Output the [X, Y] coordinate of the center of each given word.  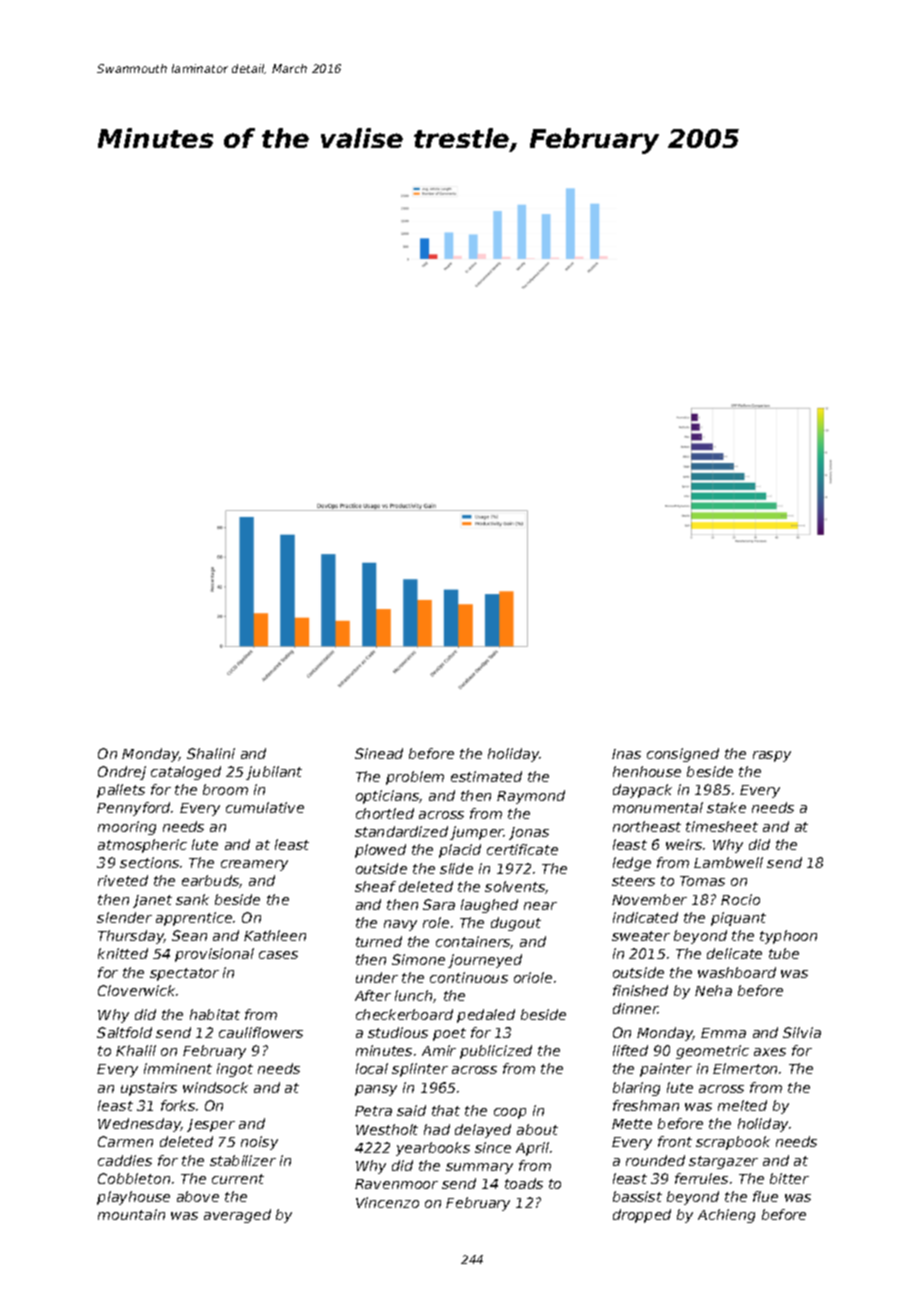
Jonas [529, 833]
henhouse [647, 771]
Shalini [211, 753]
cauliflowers [261, 1032]
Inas [626, 754]
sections [149, 862]
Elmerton [745, 1068]
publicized [496, 1052]
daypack [642, 791]
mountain [131, 1214]
